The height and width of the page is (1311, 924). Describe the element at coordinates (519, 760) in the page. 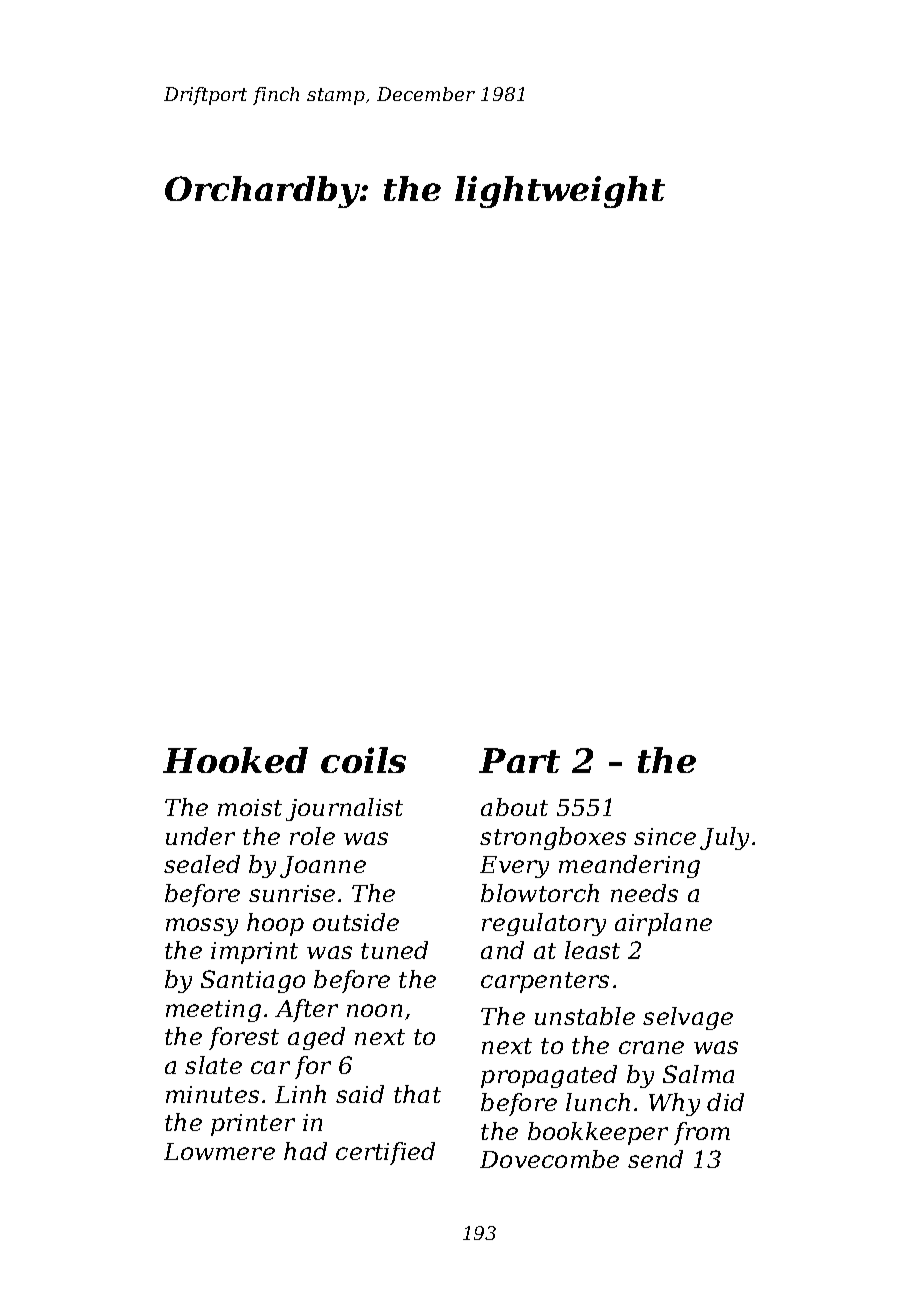

I see `Part` at that location.
